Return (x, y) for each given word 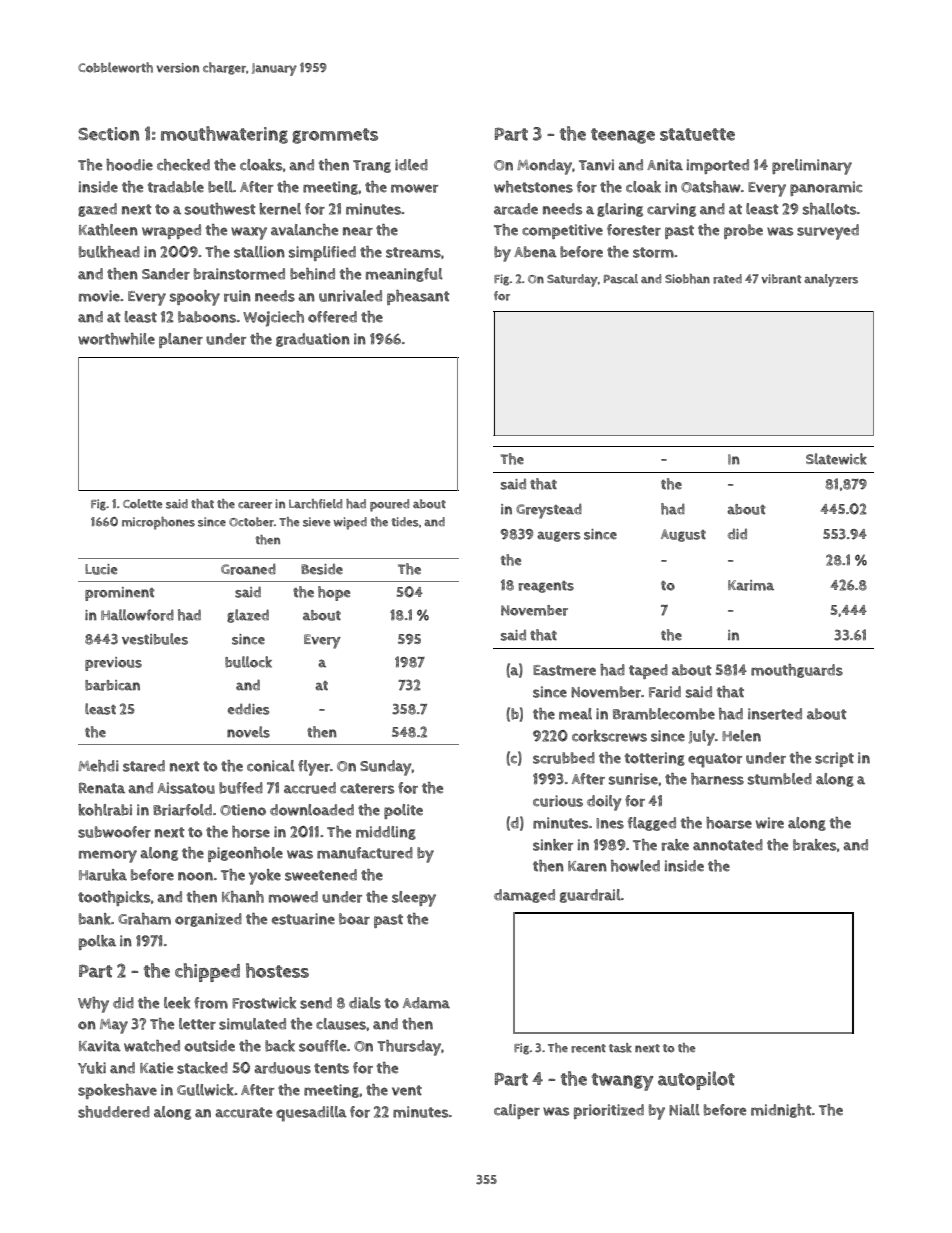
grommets (335, 136)
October (251, 522)
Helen (741, 736)
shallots (830, 209)
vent (407, 1090)
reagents (546, 587)
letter (197, 1024)
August (683, 535)
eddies (249, 709)
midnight (781, 1111)
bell (220, 187)
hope (334, 593)
